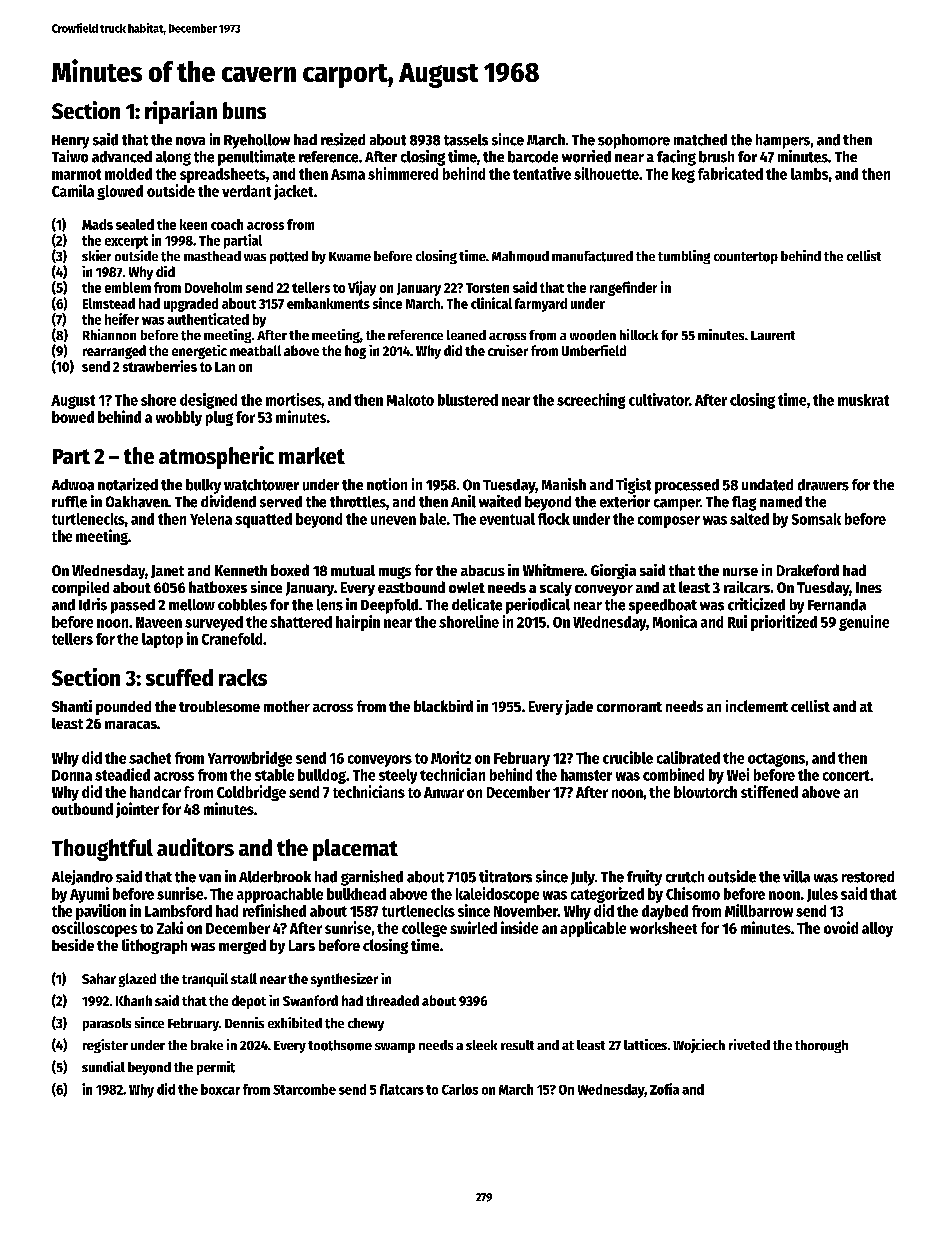 The image size is (952, 1233). I want to click on spreadsheets, so click(223, 175).
